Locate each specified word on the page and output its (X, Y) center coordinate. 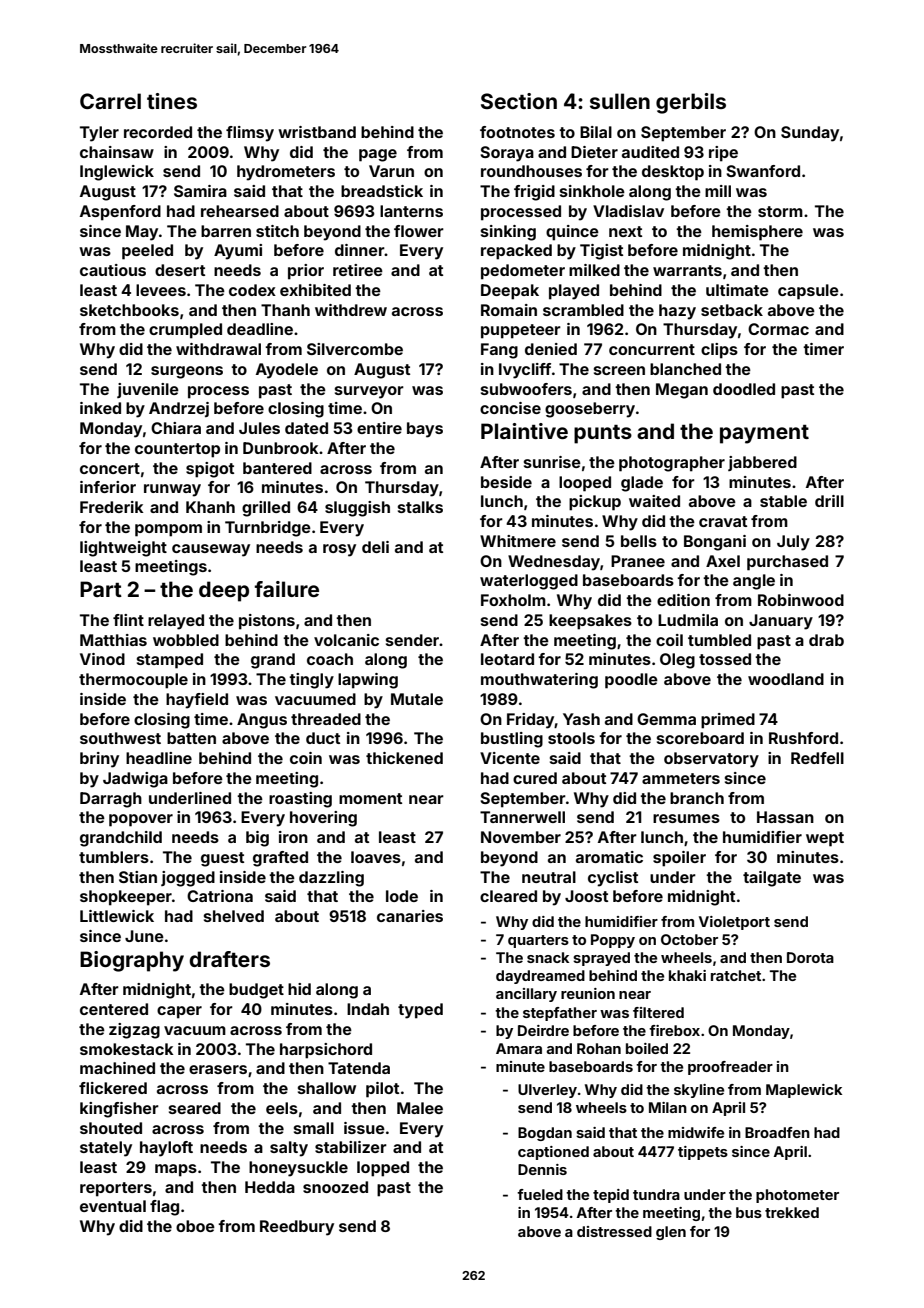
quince (572, 233)
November (521, 837)
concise (510, 408)
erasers (218, 1069)
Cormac (778, 329)
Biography (132, 961)
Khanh (210, 507)
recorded (158, 132)
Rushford (803, 738)
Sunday (810, 134)
